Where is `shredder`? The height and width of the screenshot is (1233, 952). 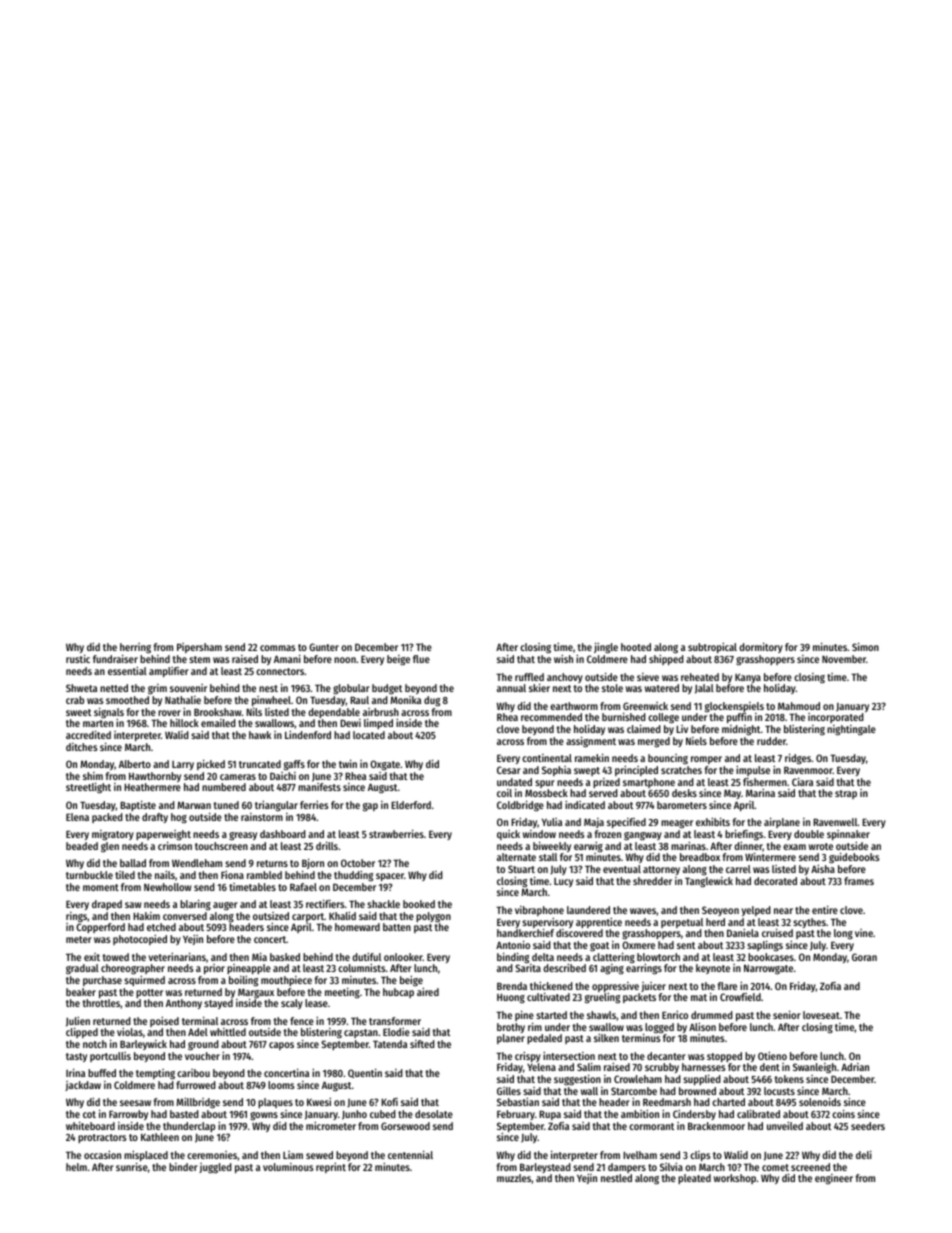 shredder is located at coordinates (652, 881).
